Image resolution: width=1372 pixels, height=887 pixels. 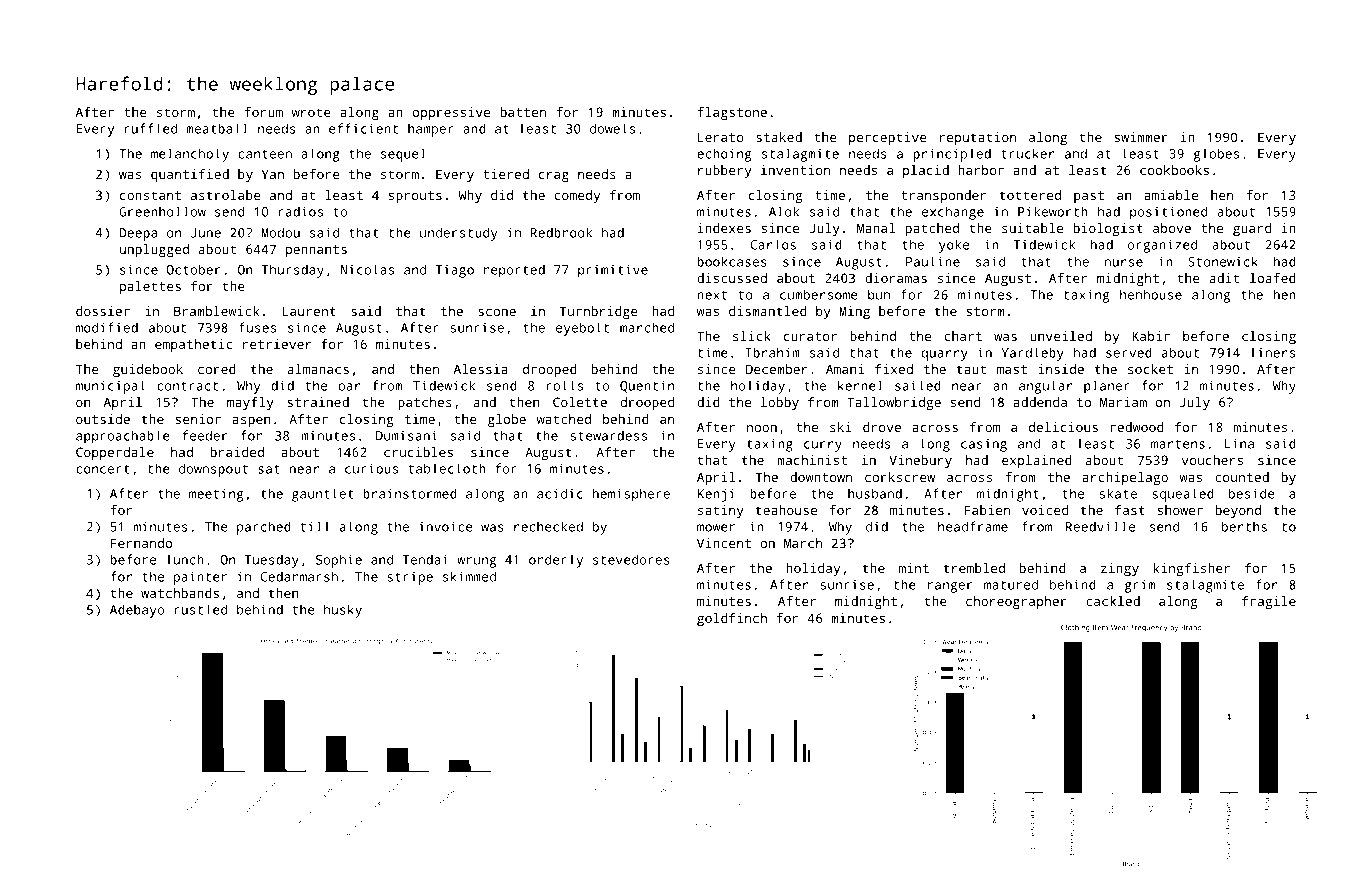 What do you see at coordinates (1089, 197) in the screenshot?
I see `past` at bounding box center [1089, 197].
